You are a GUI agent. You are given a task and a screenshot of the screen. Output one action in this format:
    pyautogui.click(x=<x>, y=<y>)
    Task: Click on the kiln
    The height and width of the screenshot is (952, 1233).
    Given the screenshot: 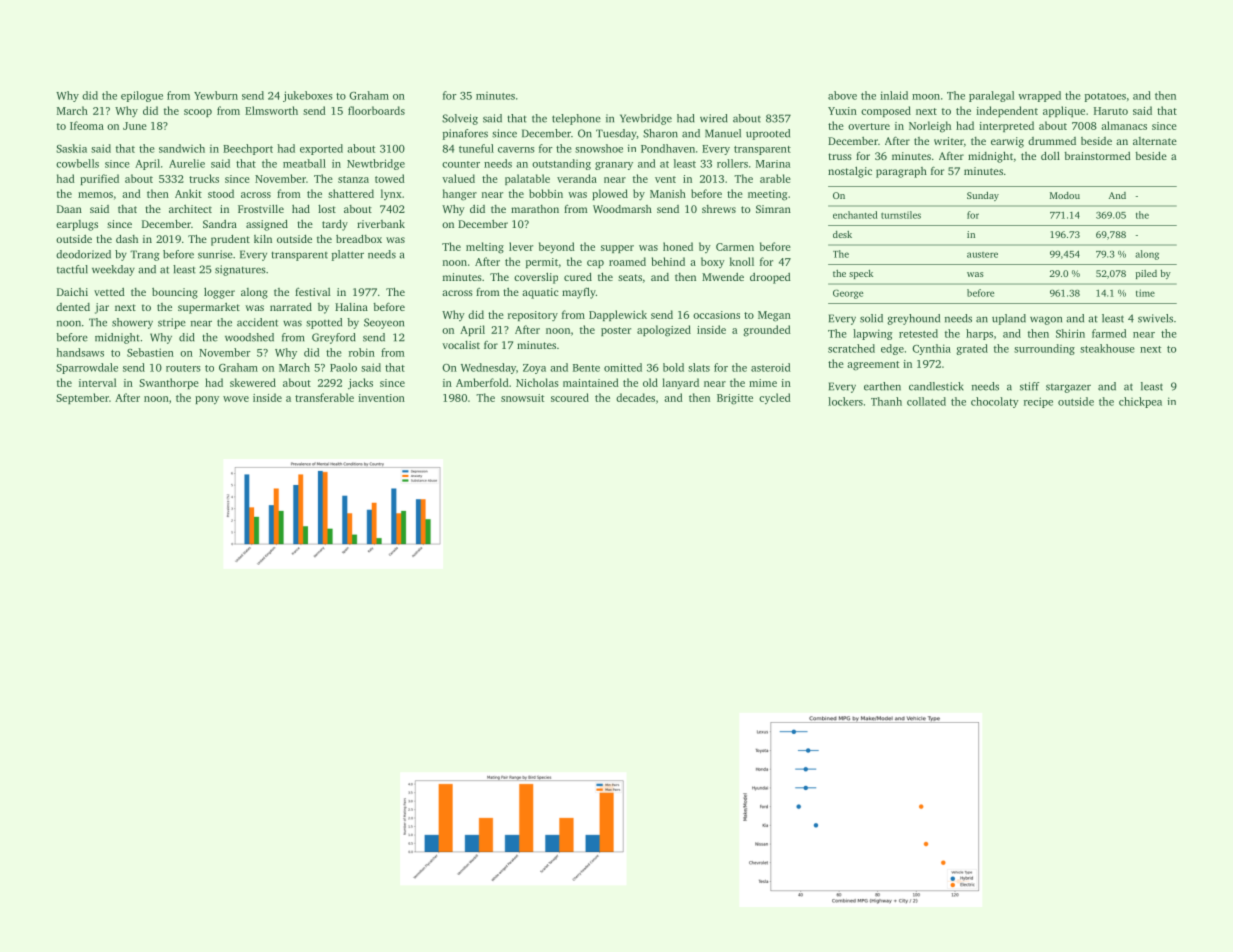 What is the action you would take?
    pyautogui.click(x=263, y=239)
